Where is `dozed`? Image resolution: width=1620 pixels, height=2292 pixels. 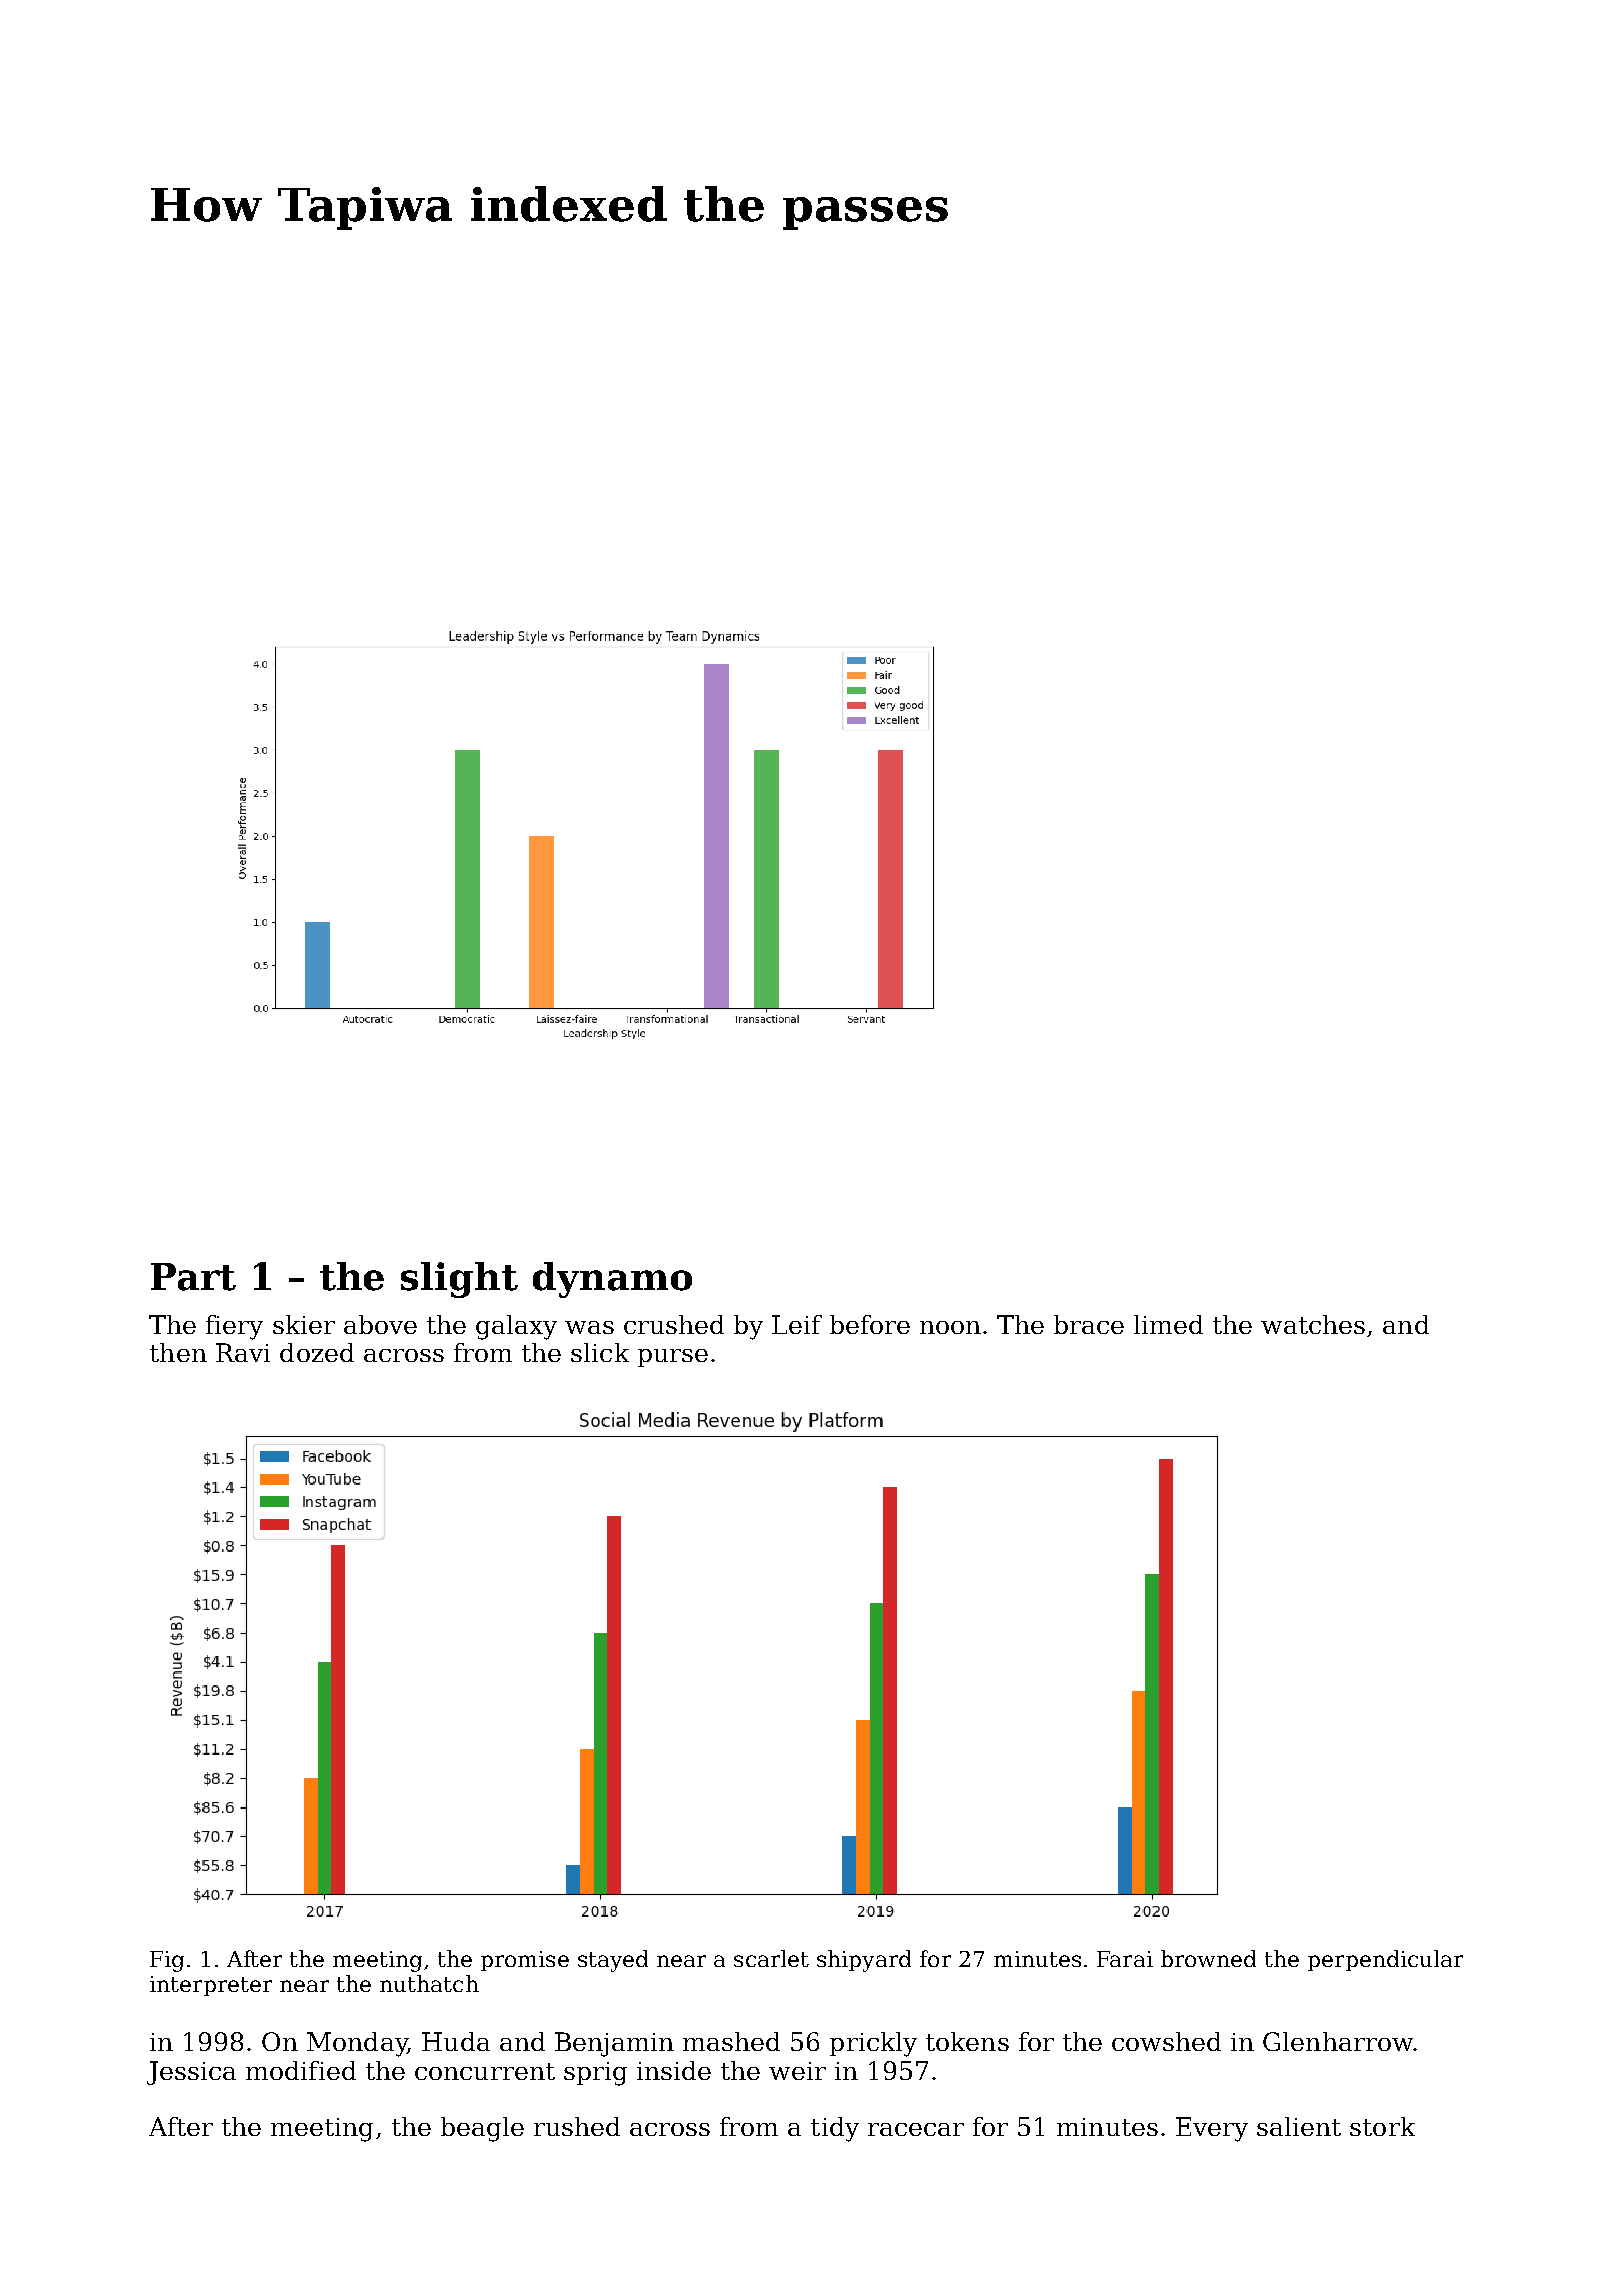
dozed is located at coordinates (317, 1352).
